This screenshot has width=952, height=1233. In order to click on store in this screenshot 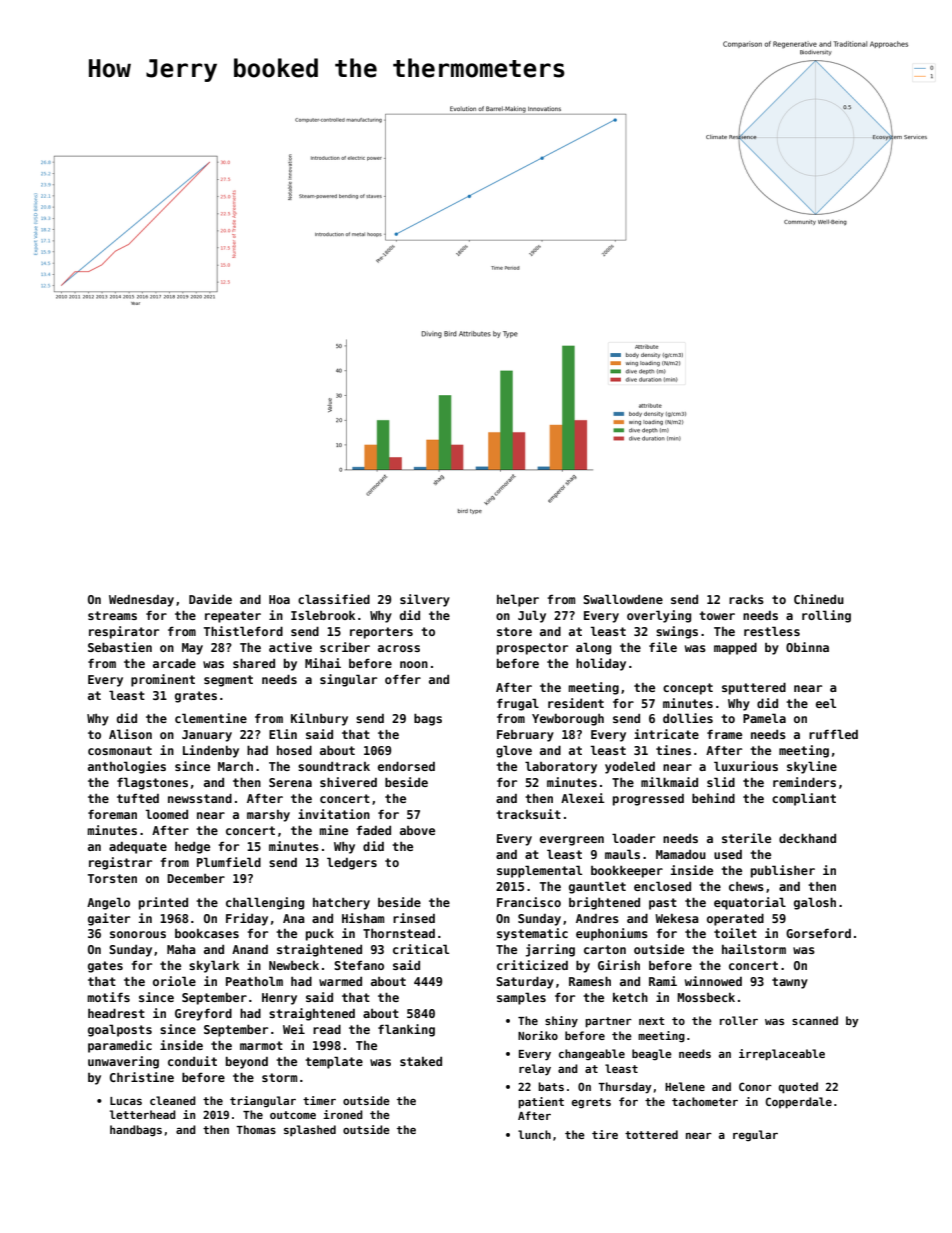, I will do `click(514, 631)`.
